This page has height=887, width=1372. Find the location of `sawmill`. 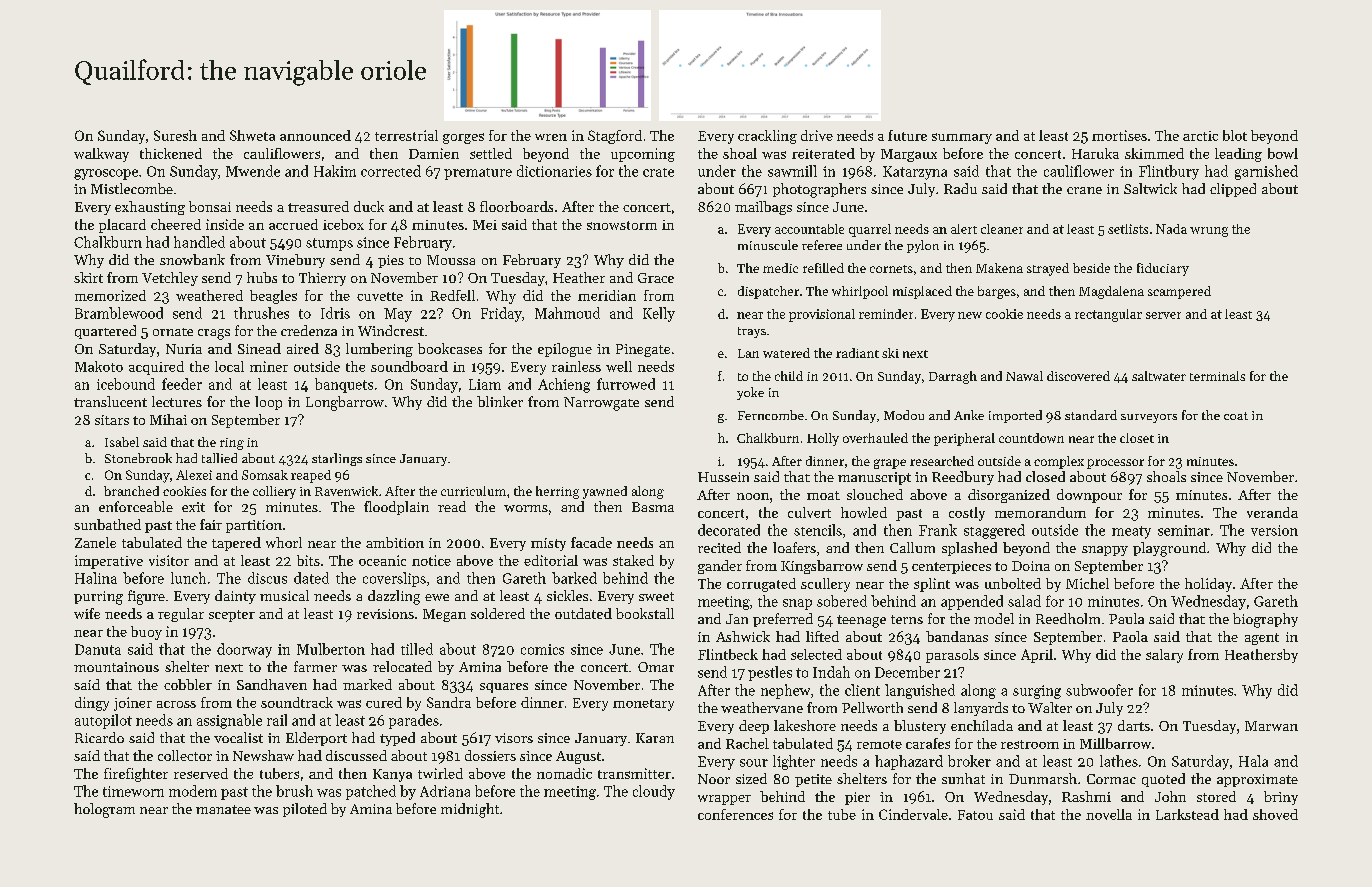

sawmill is located at coordinates (792, 171).
